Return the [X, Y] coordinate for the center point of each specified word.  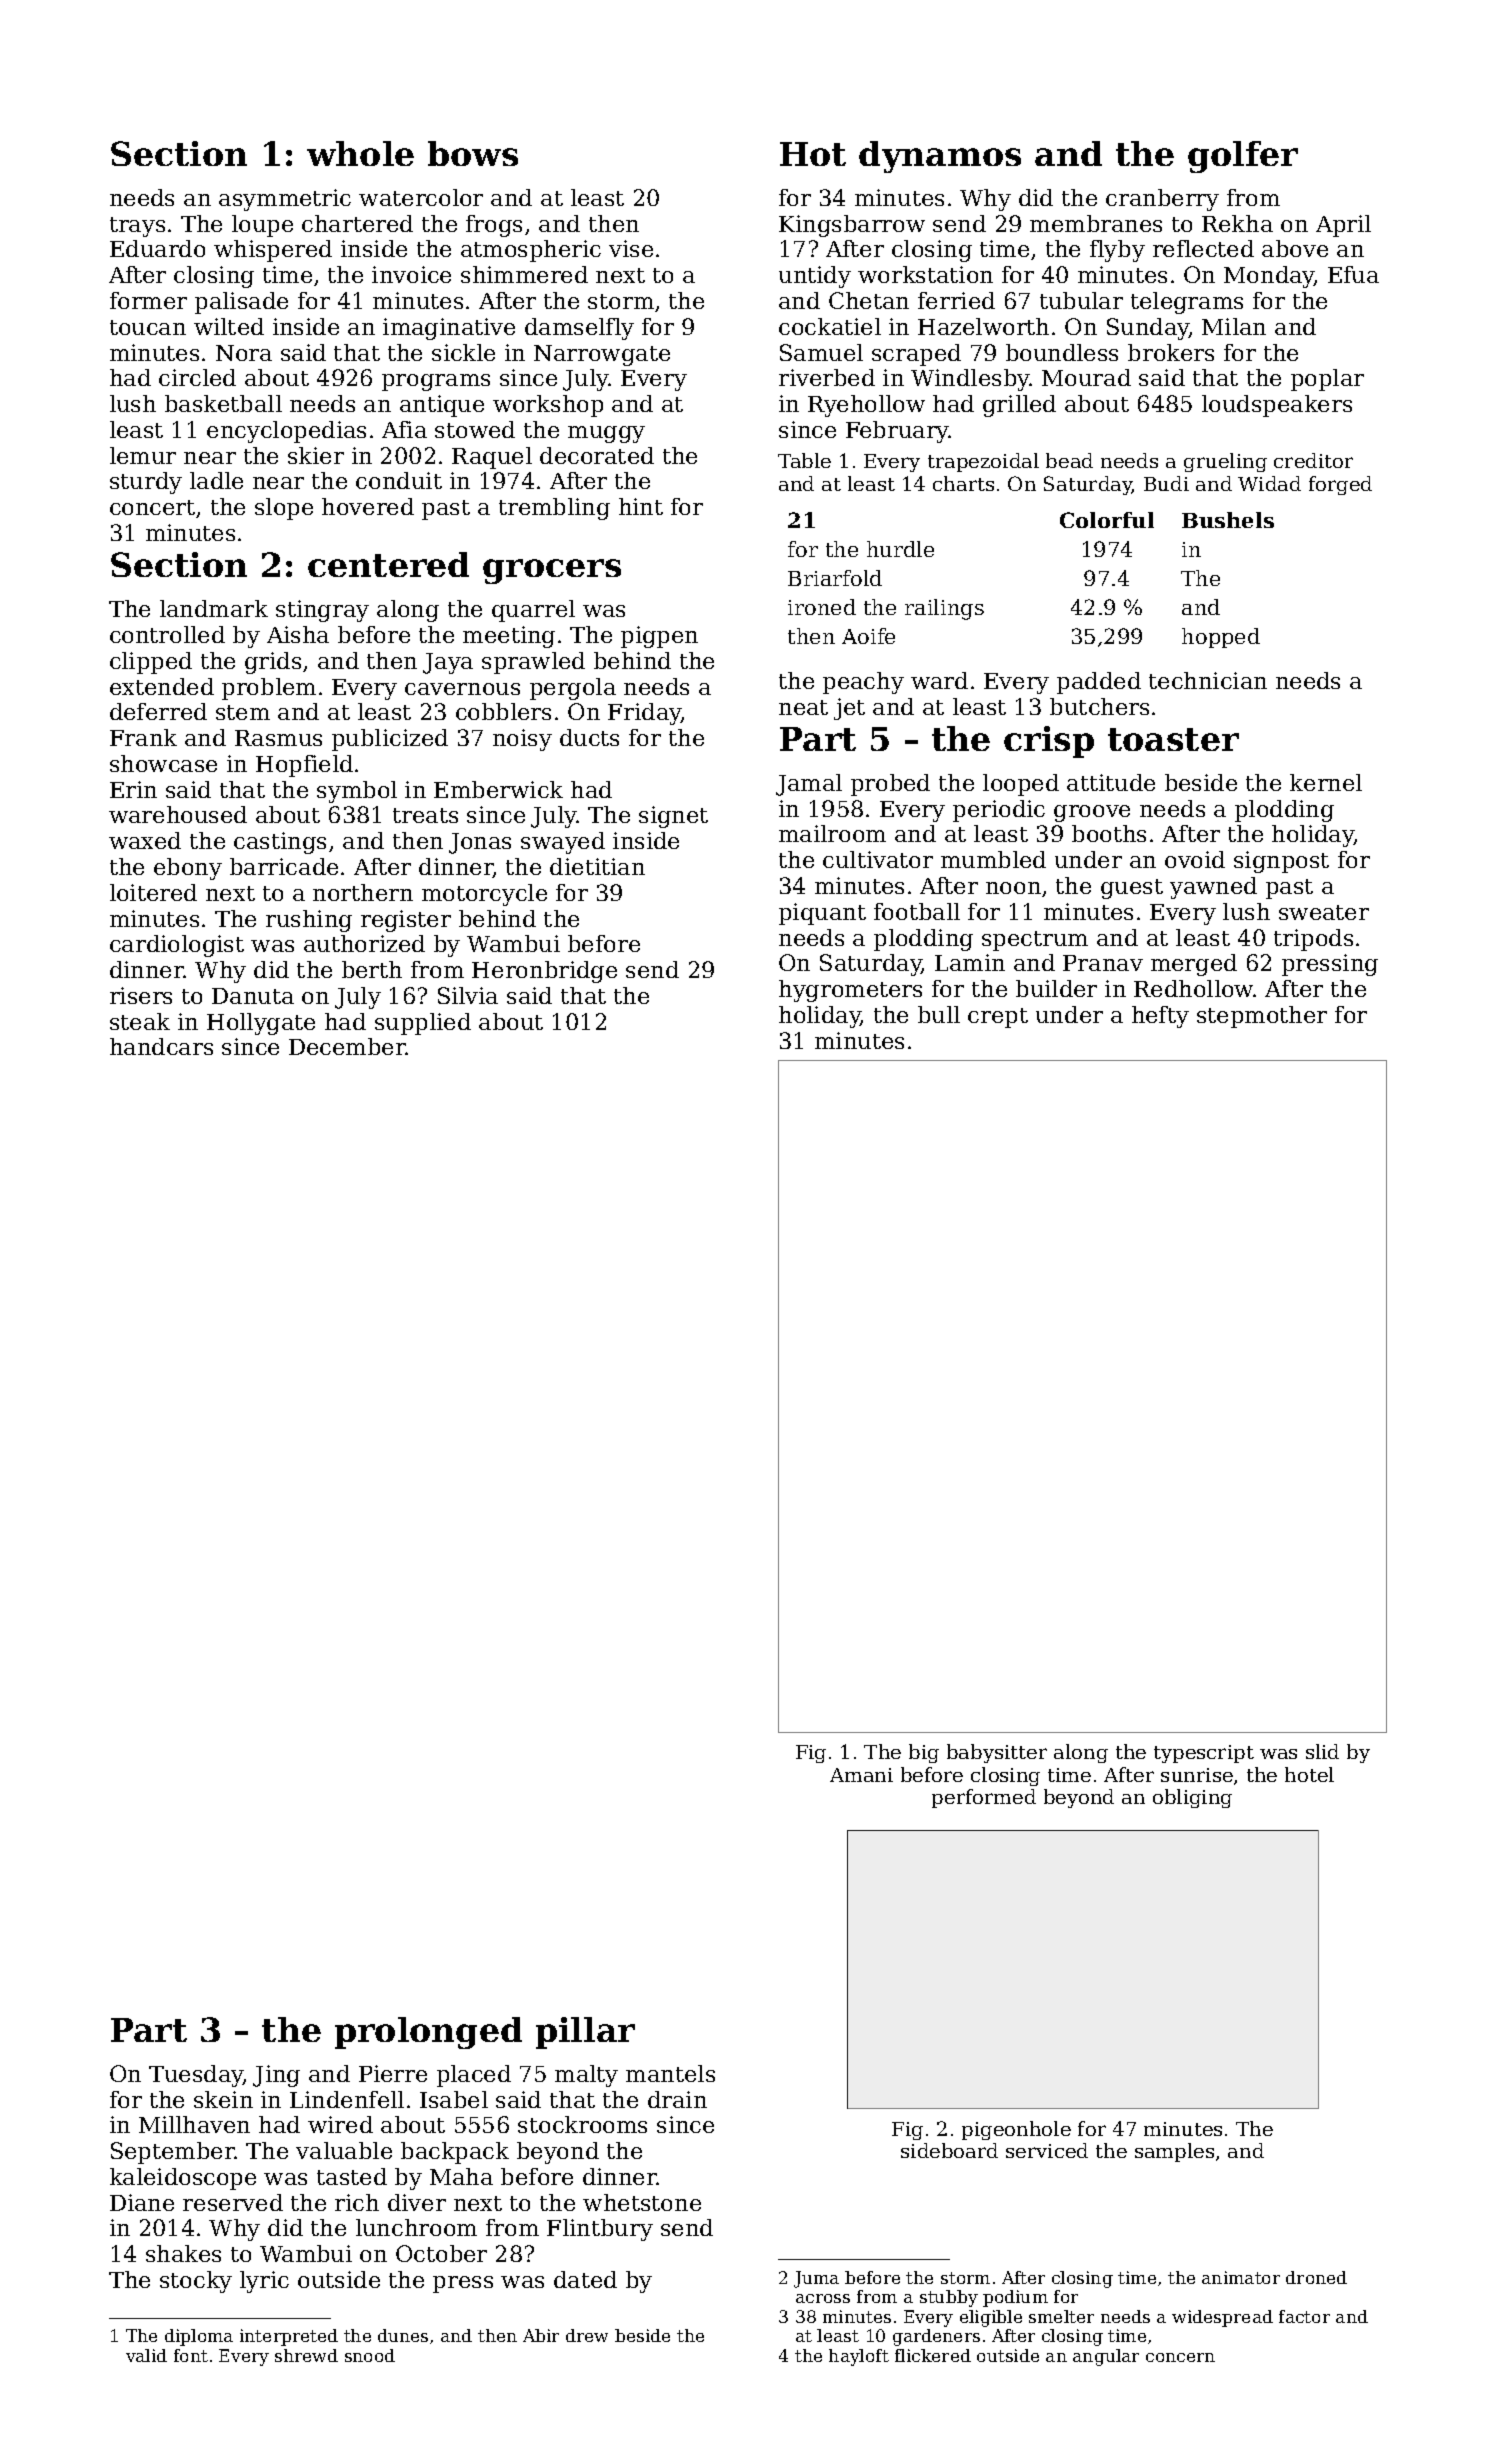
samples [1174, 2152]
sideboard [949, 2150]
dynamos [940, 157]
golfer [1243, 157]
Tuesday [196, 2076]
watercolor [421, 197]
